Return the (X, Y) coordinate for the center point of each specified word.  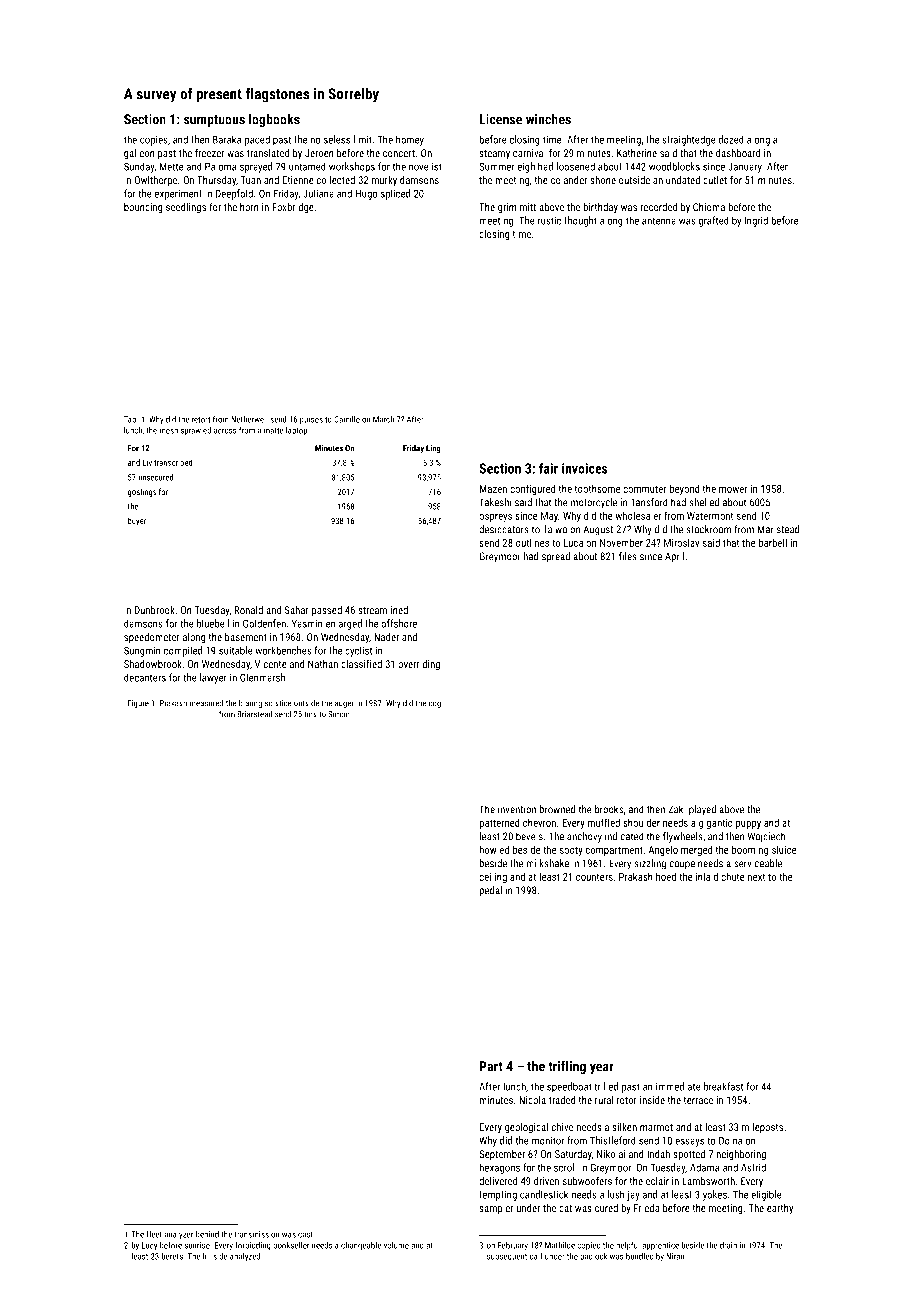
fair (548, 468)
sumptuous (214, 121)
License (501, 119)
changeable (361, 1246)
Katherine (637, 153)
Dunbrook (155, 610)
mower (733, 490)
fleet (154, 1234)
